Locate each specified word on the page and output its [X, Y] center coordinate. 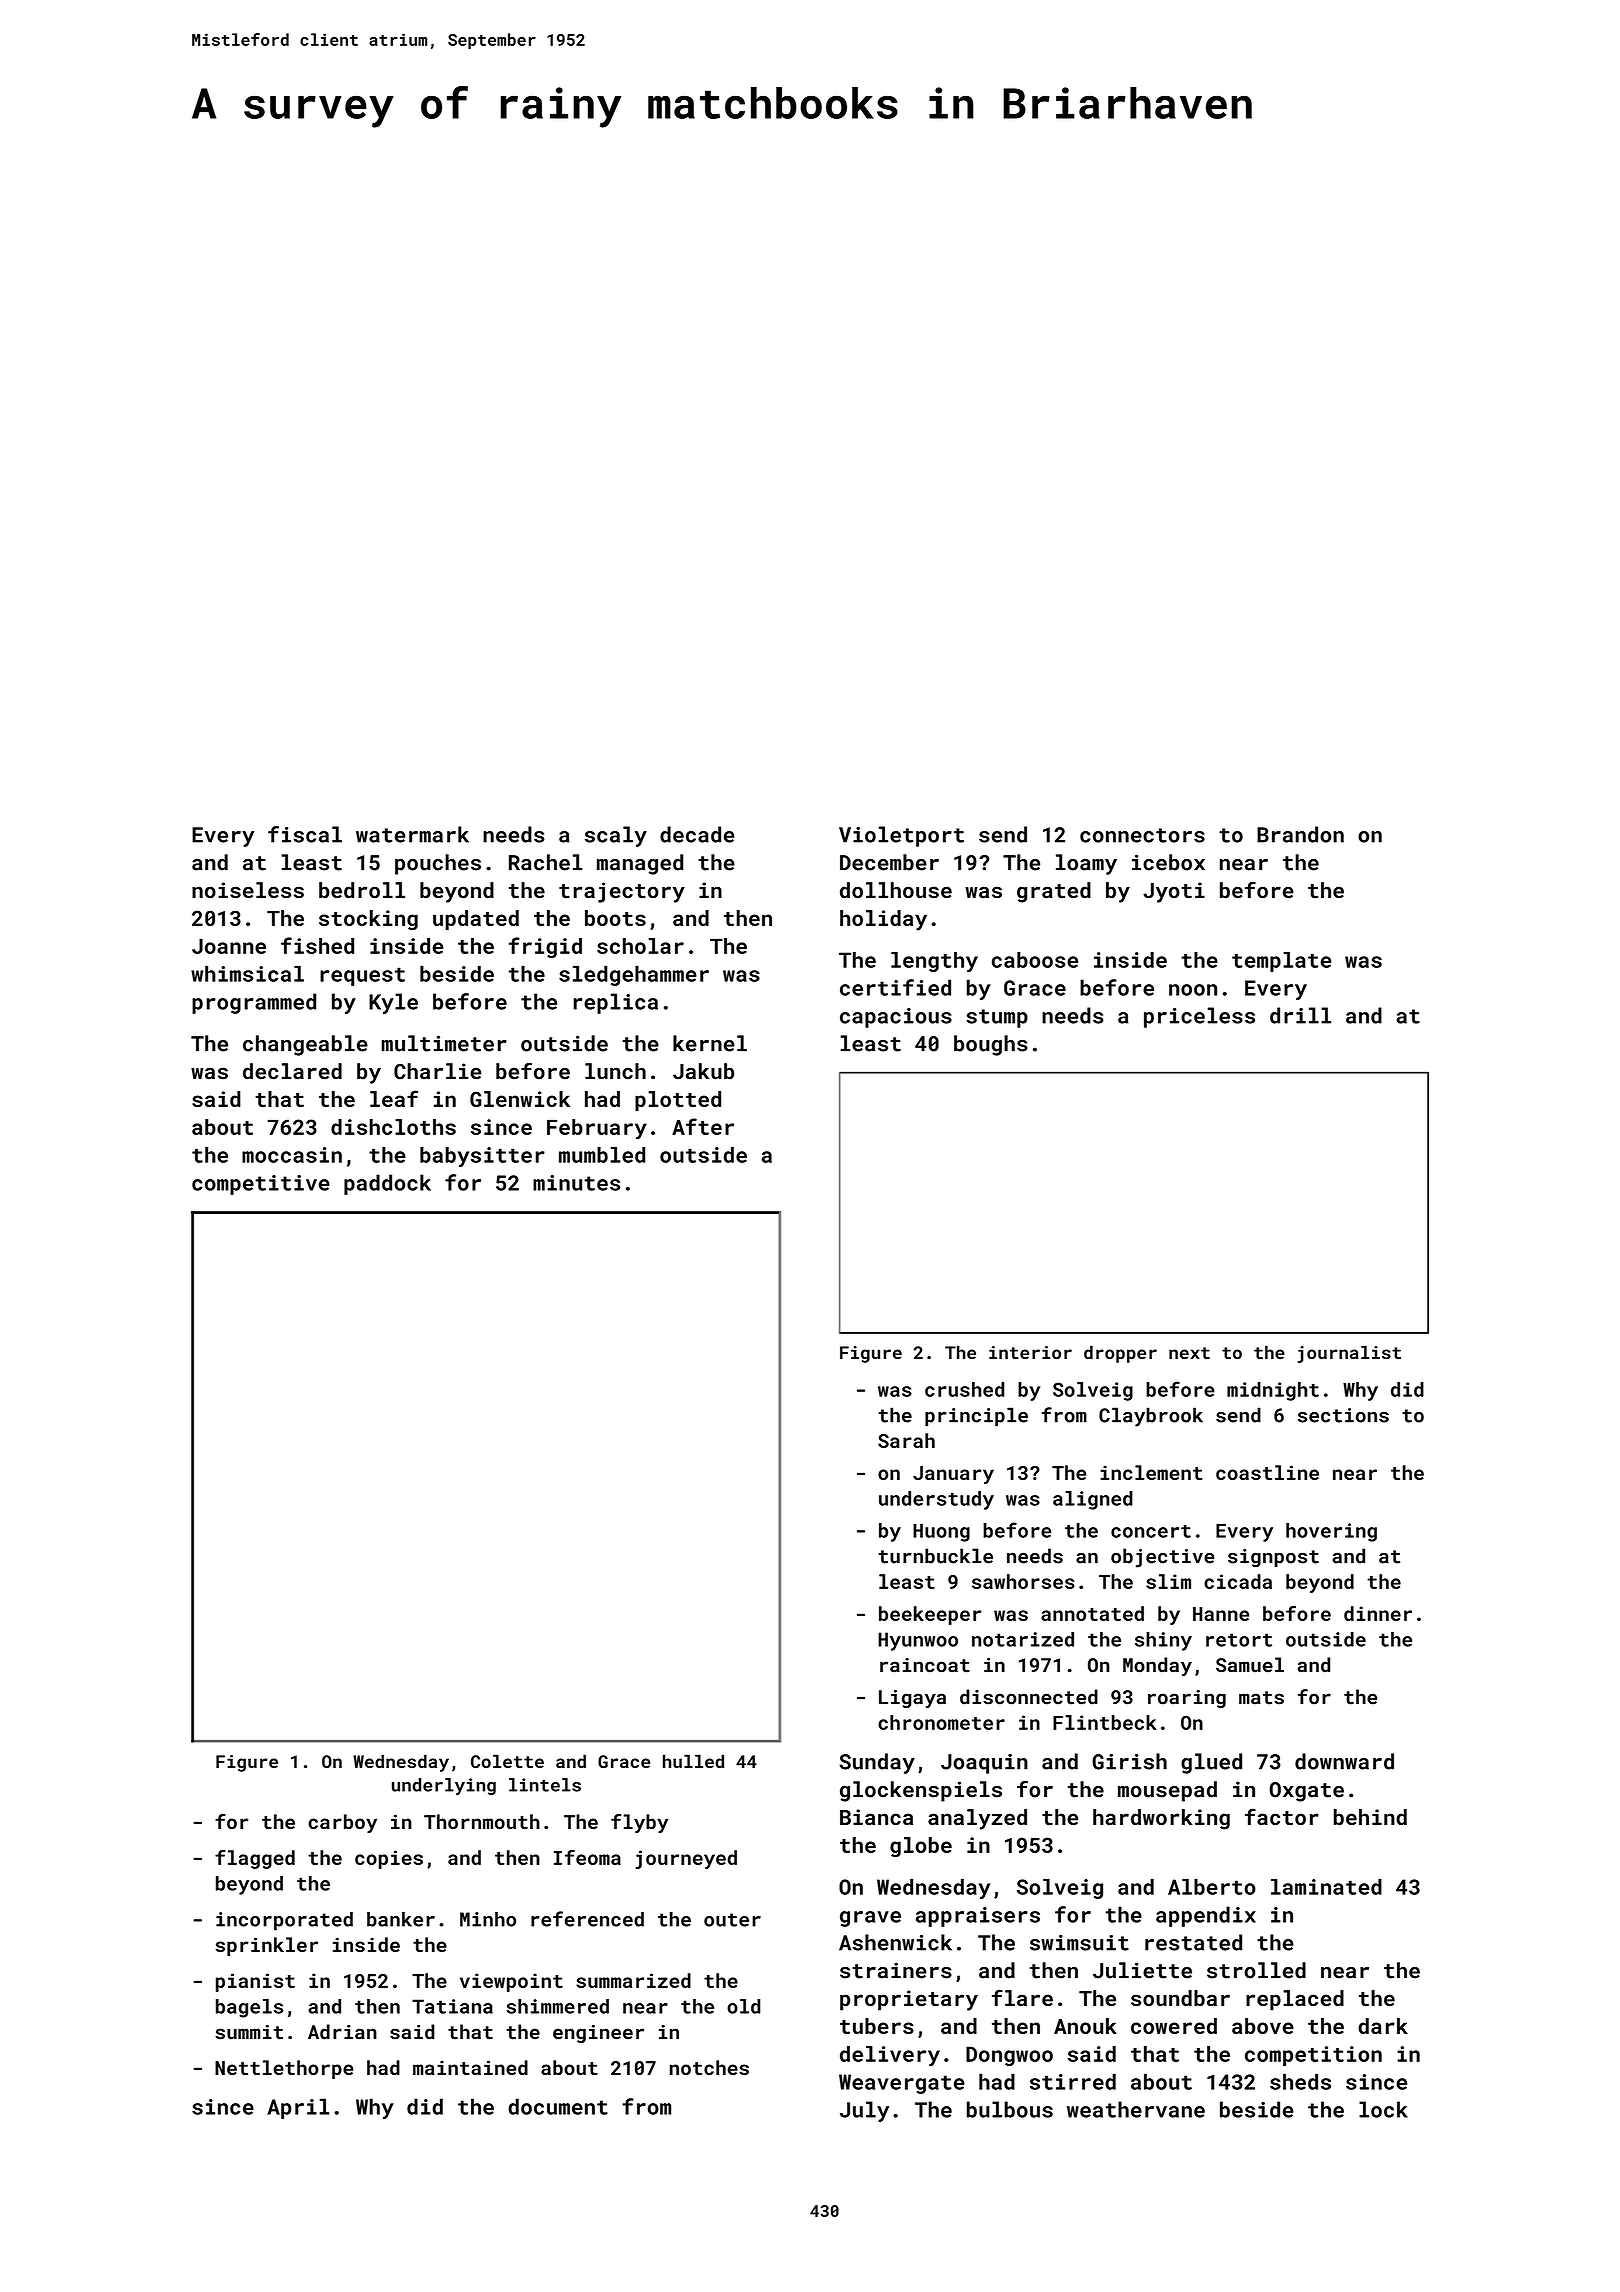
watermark [412, 834]
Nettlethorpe [284, 2069]
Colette [507, 1761]
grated [1054, 892]
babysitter [482, 1157]
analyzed [977, 1819]
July [864, 2111]
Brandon [1300, 834]
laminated [1326, 1887]
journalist [1349, 1354]
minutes [576, 1183]
